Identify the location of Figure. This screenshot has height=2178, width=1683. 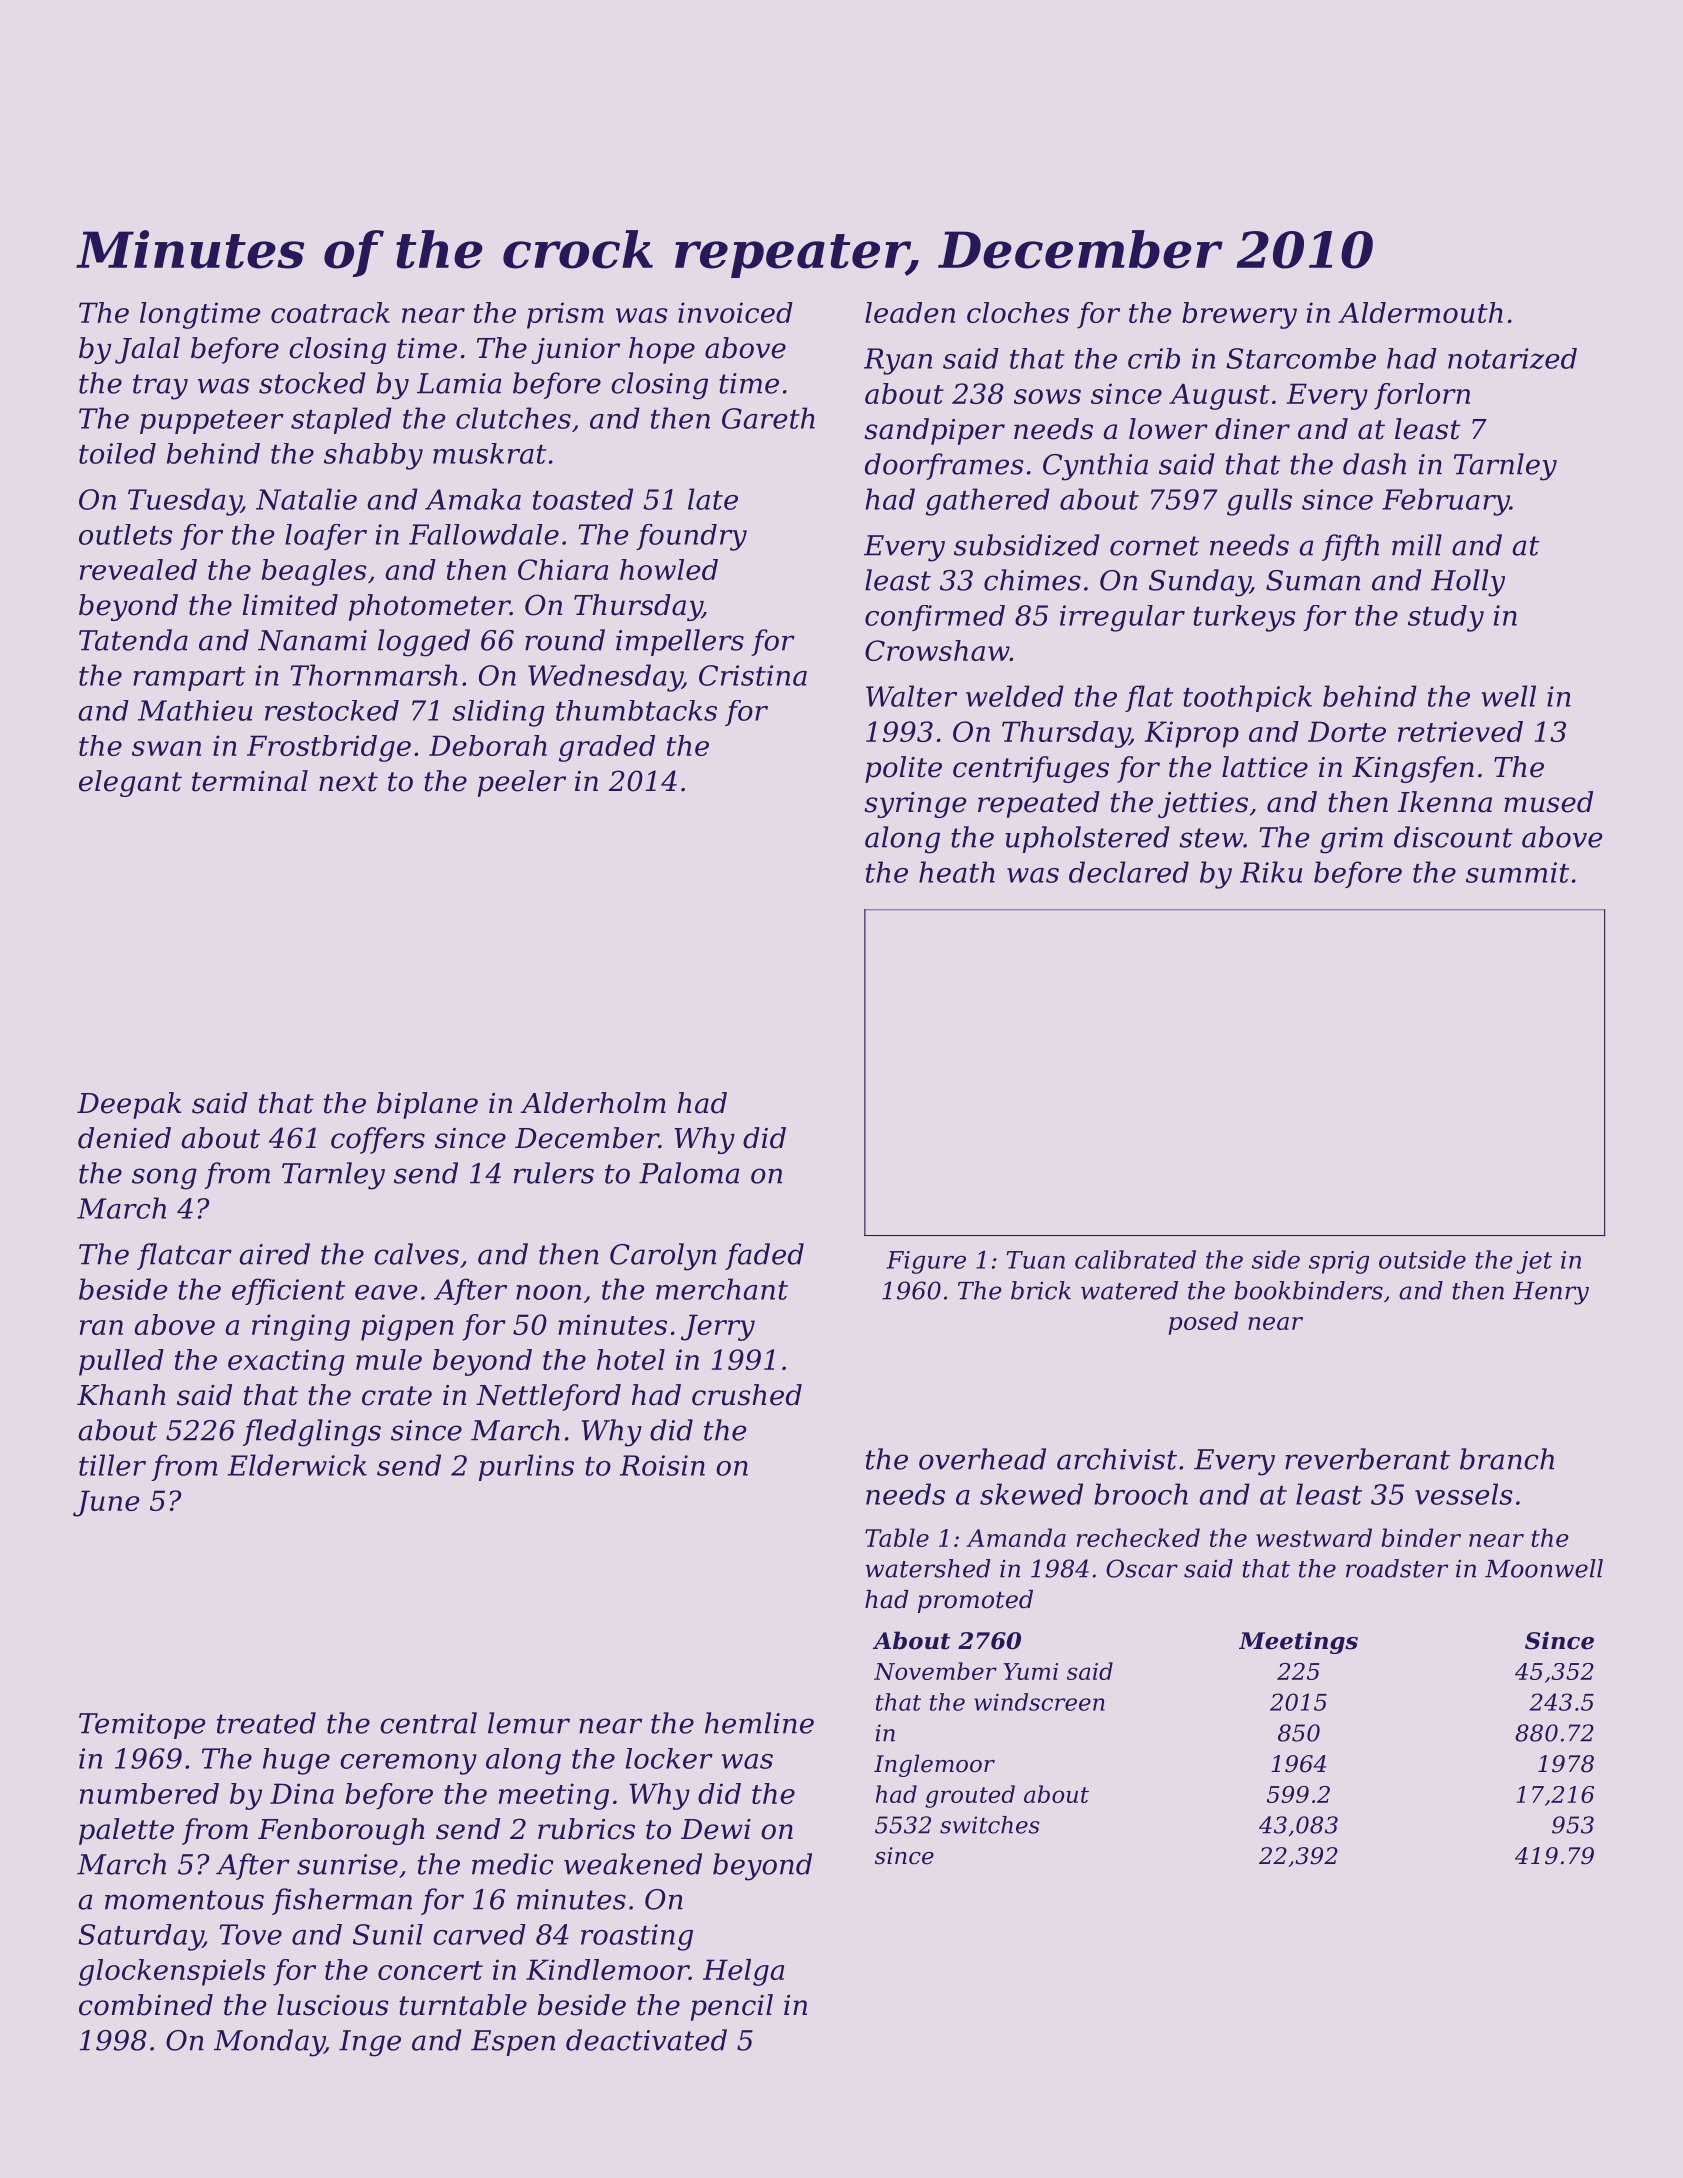
(926, 1262).
